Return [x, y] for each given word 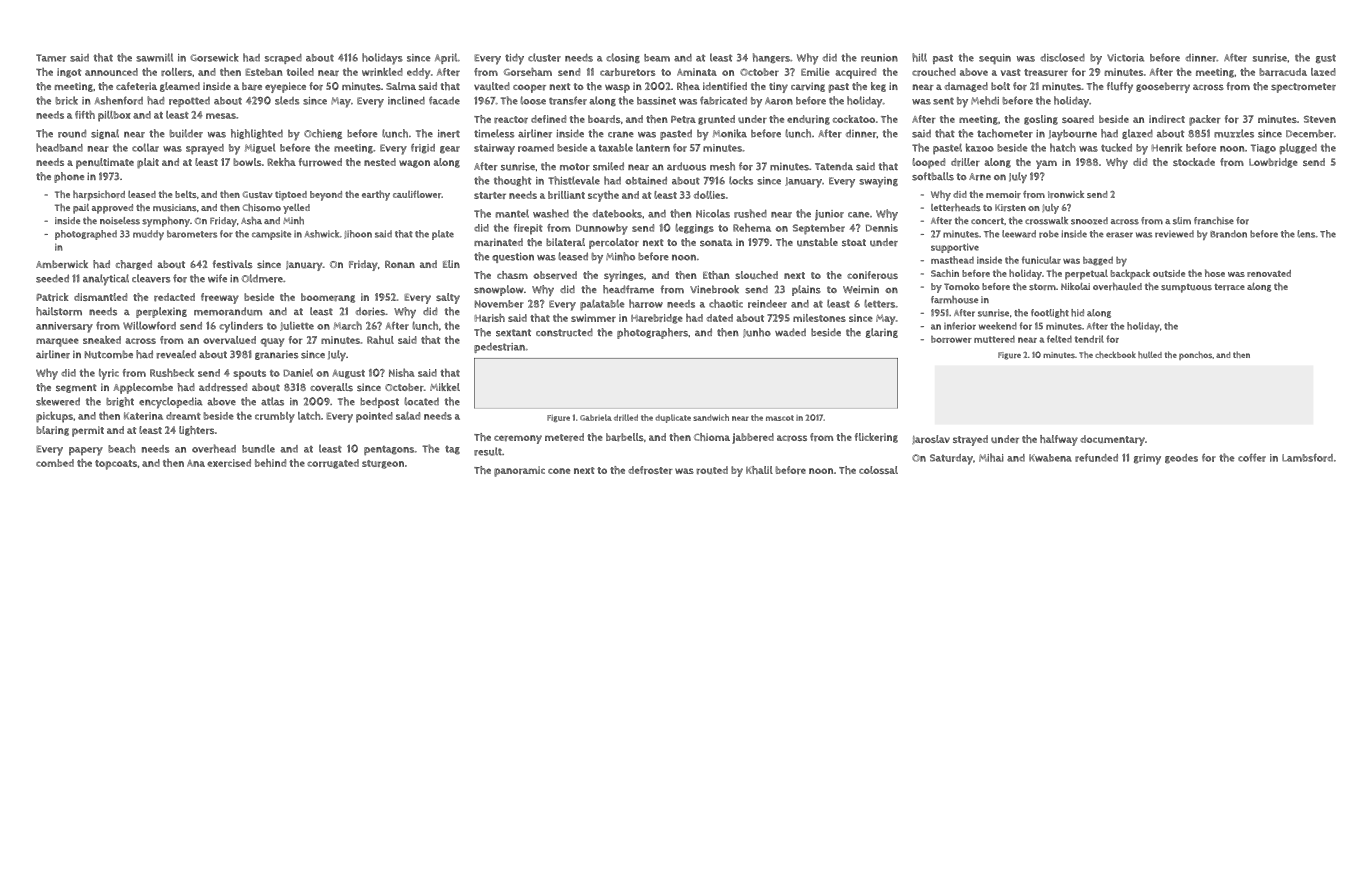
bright [120, 402]
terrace [1229, 287]
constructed [564, 332]
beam [657, 58]
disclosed [1062, 57]
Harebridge [657, 319]
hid [1077, 313]
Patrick [52, 297]
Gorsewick [214, 57]
